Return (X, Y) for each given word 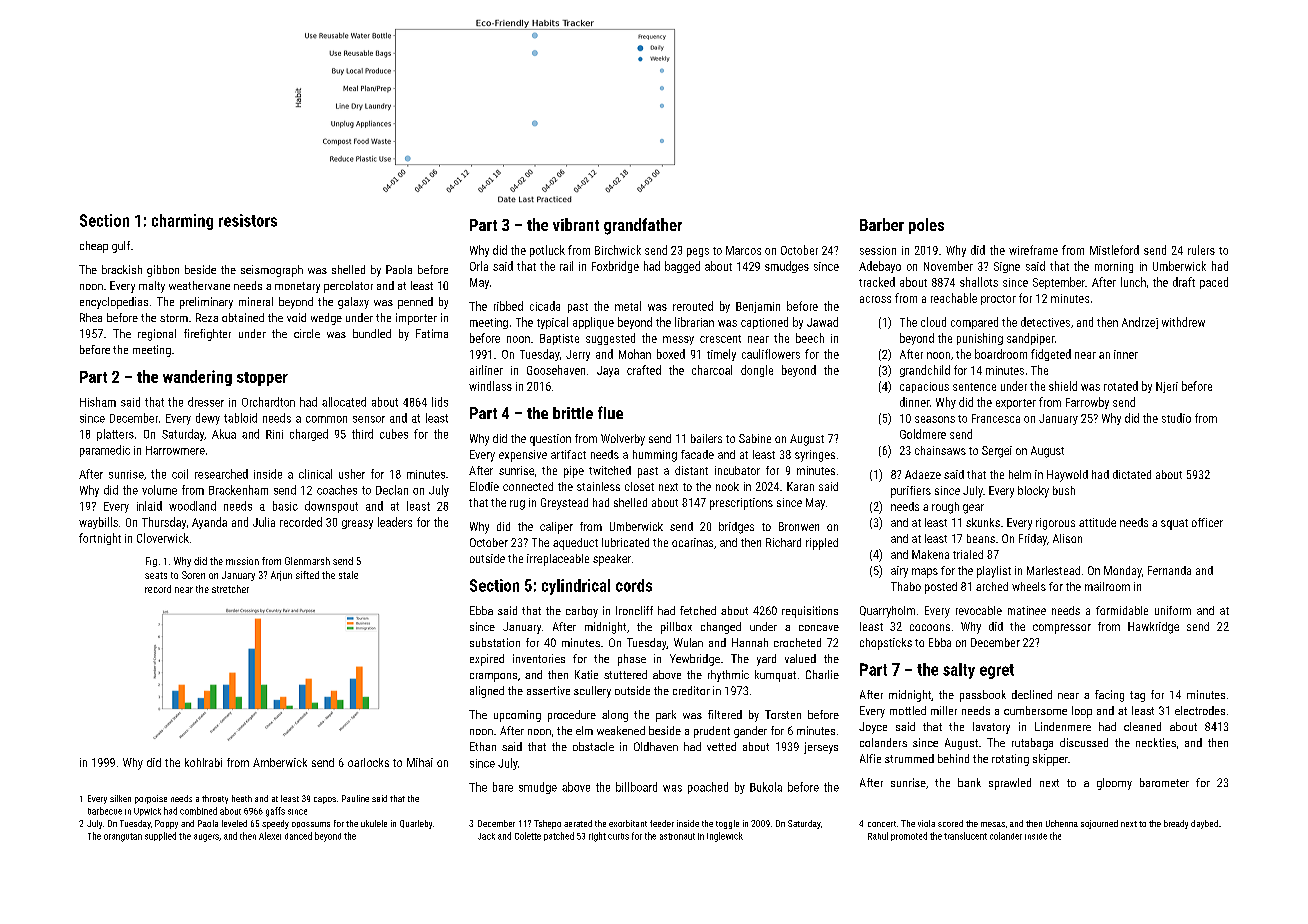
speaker (612, 560)
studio (1176, 418)
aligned (487, 692)
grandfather (643, 226)
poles (926, 226)
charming (182, 222)
